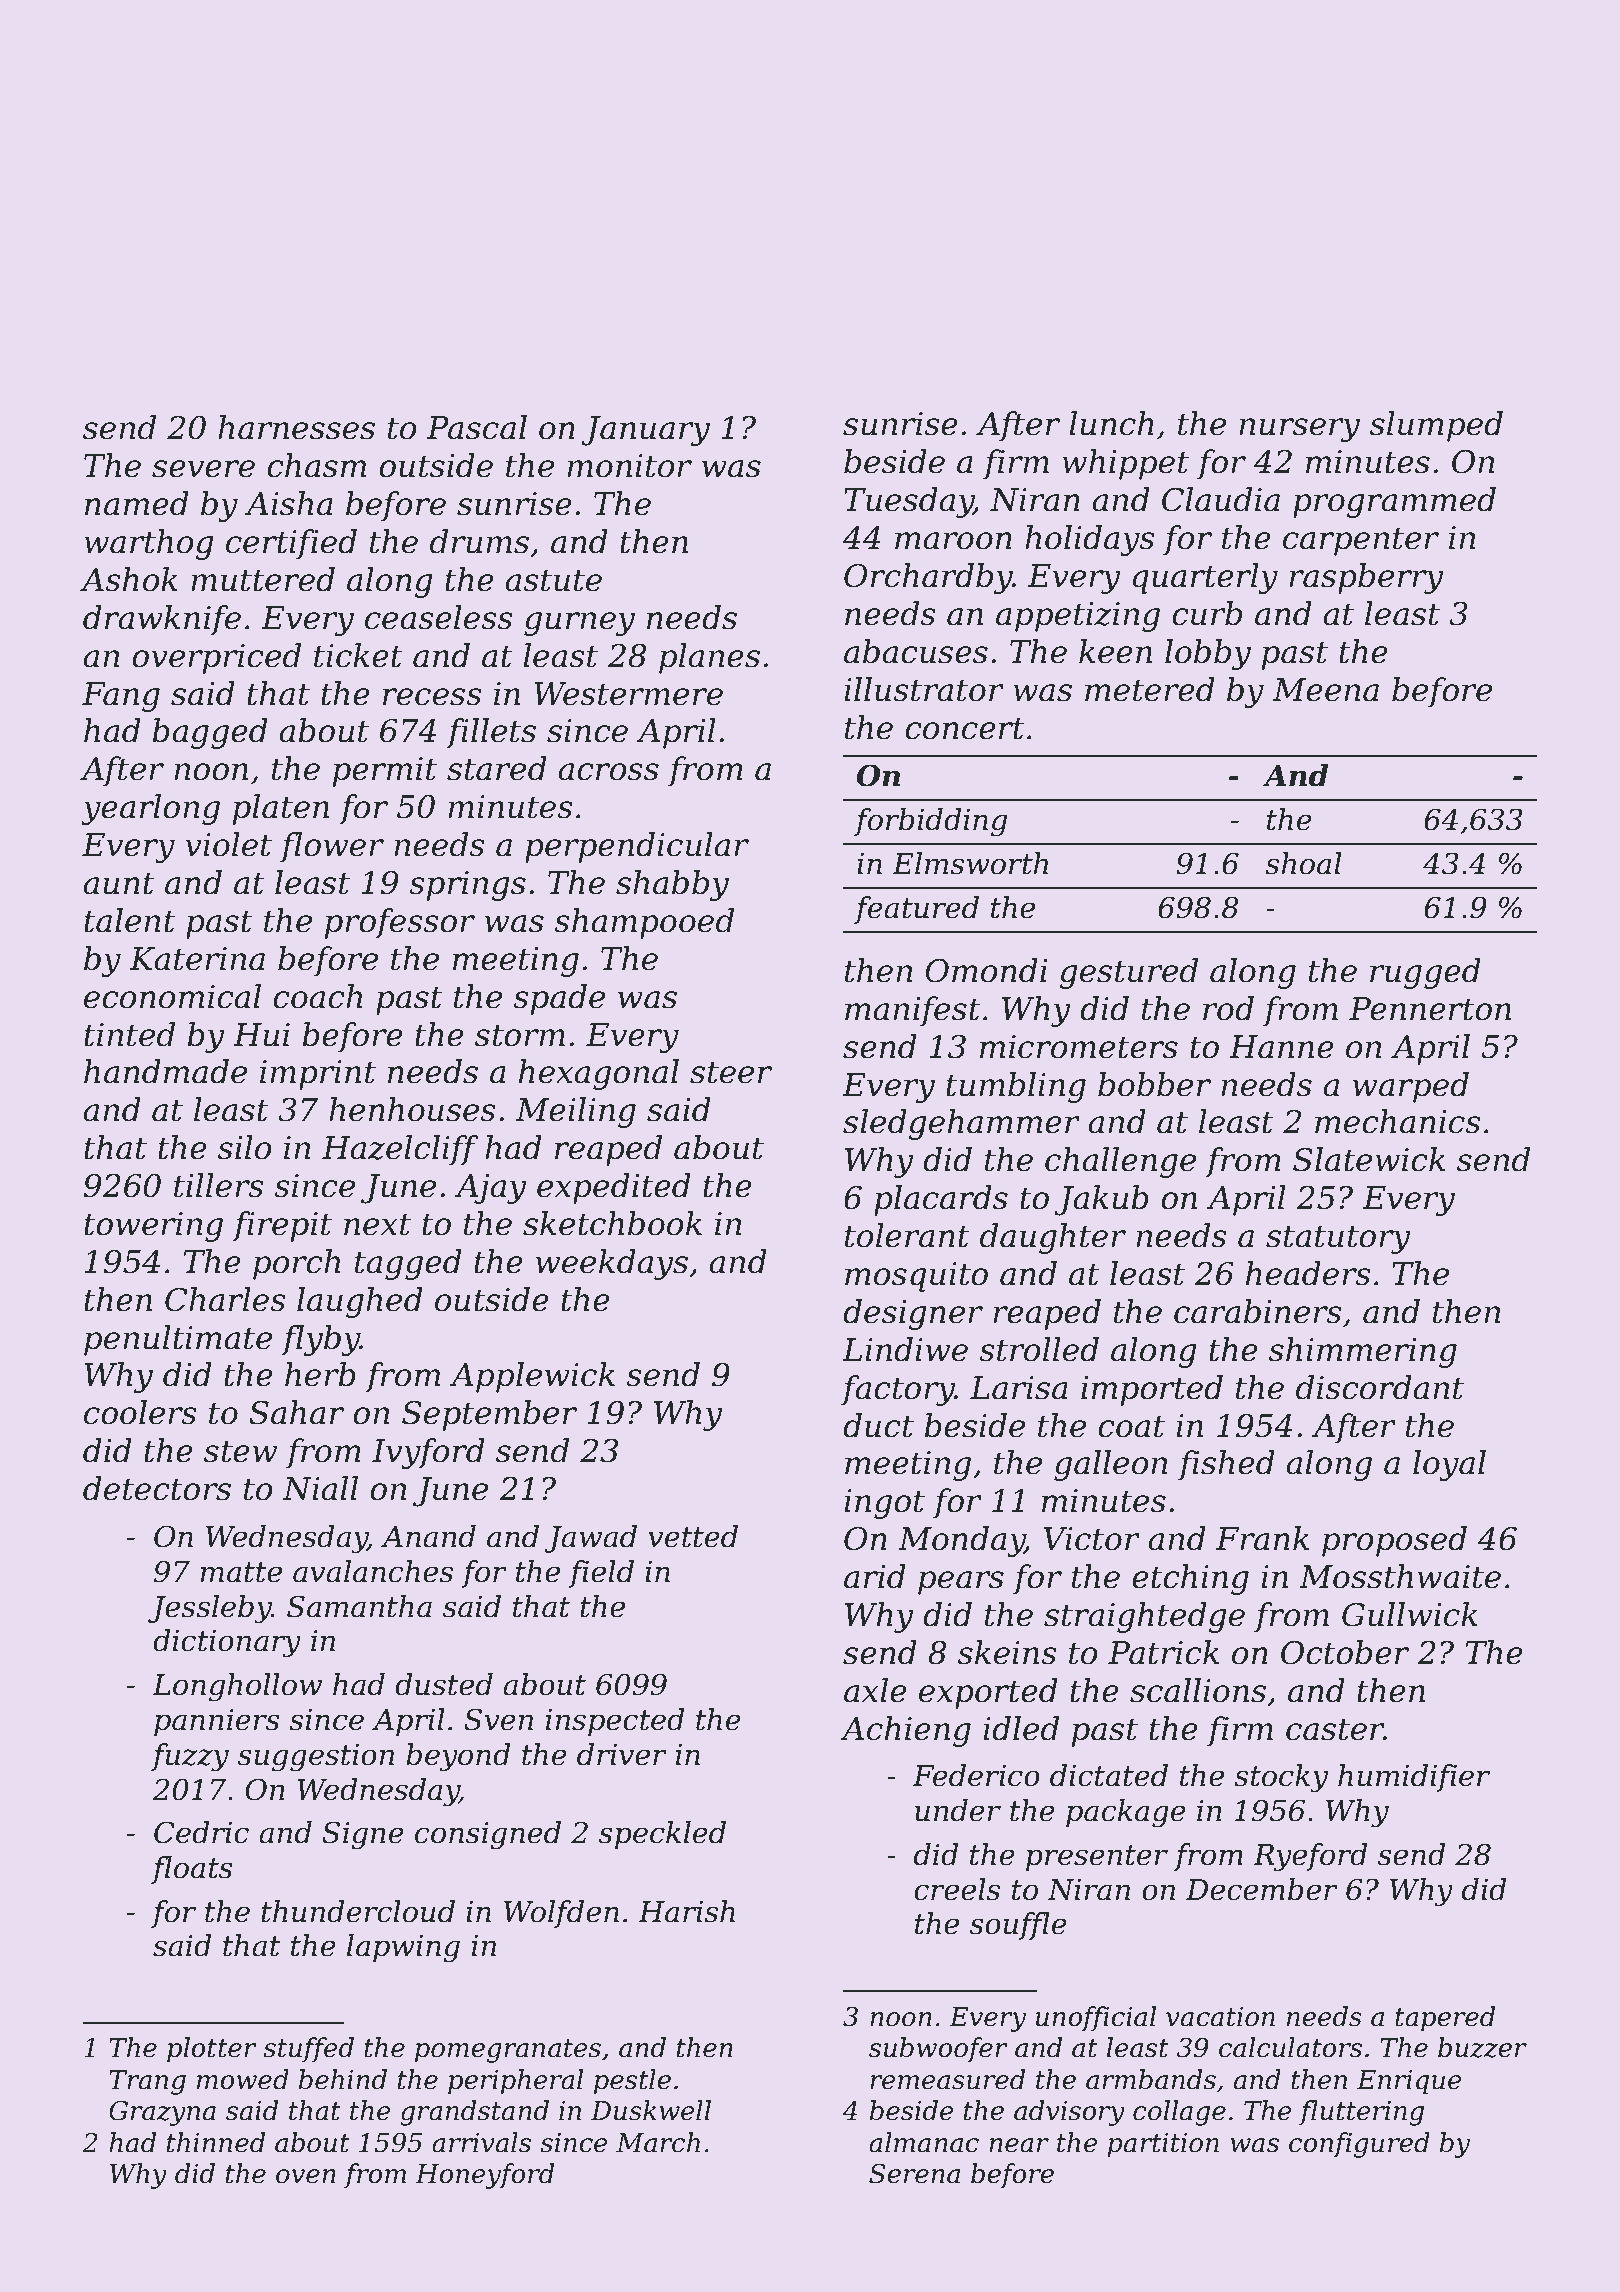 This document has width=1620, height=2292. Describe the element at coordinates (216, 2142) in the document. I see `thinned` at that location.
